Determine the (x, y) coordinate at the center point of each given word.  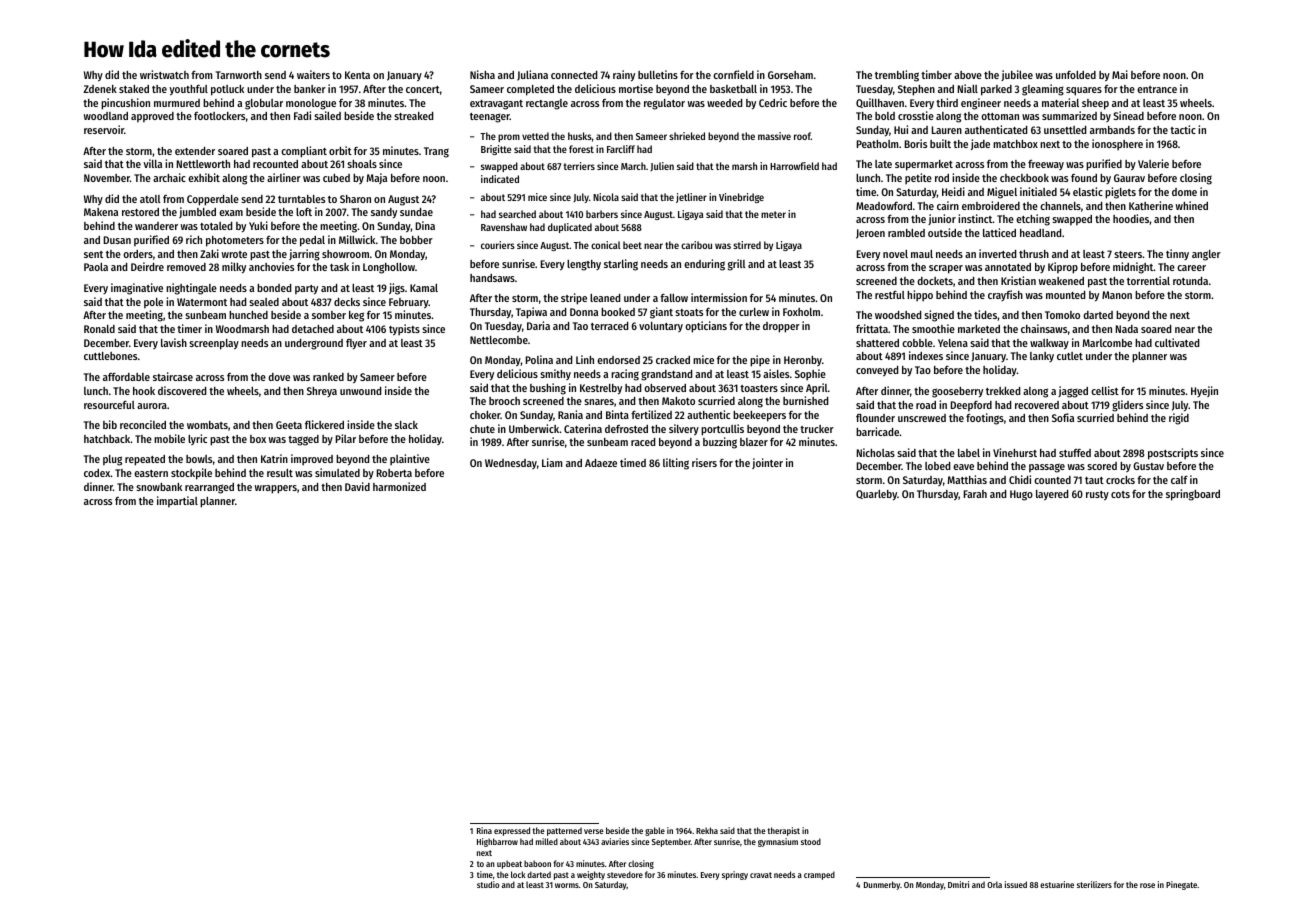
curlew (754, 312)
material (1060, 102)
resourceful (109, 405)
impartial (177, 502)
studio (488, 884)
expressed (512, 831)
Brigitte (496, 150)
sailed (327, 115)
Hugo (1021, 495)
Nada (1127, 329)
